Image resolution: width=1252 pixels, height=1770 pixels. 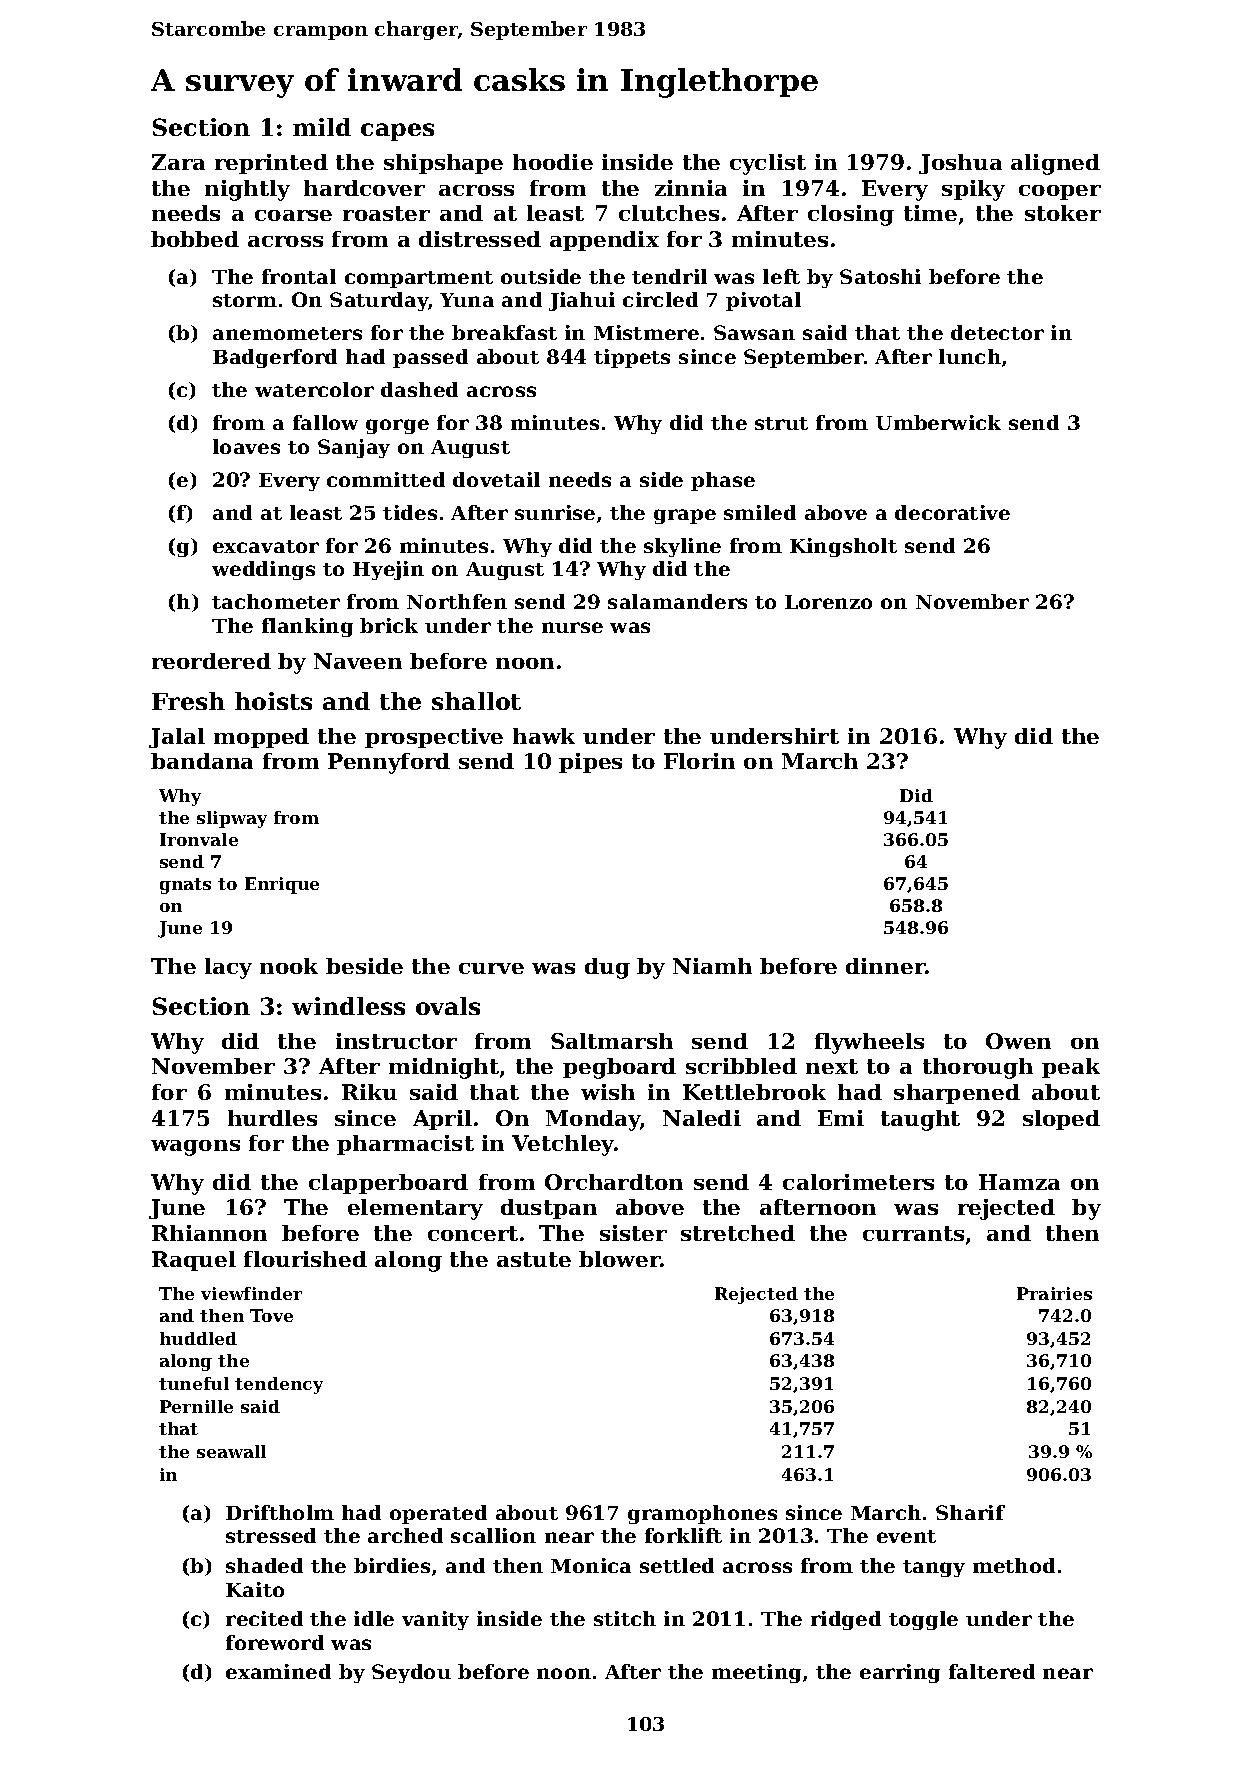 What do you see at coordinates (322, 127) in the image?
I see `mild` at bounding box center [322, 127].
